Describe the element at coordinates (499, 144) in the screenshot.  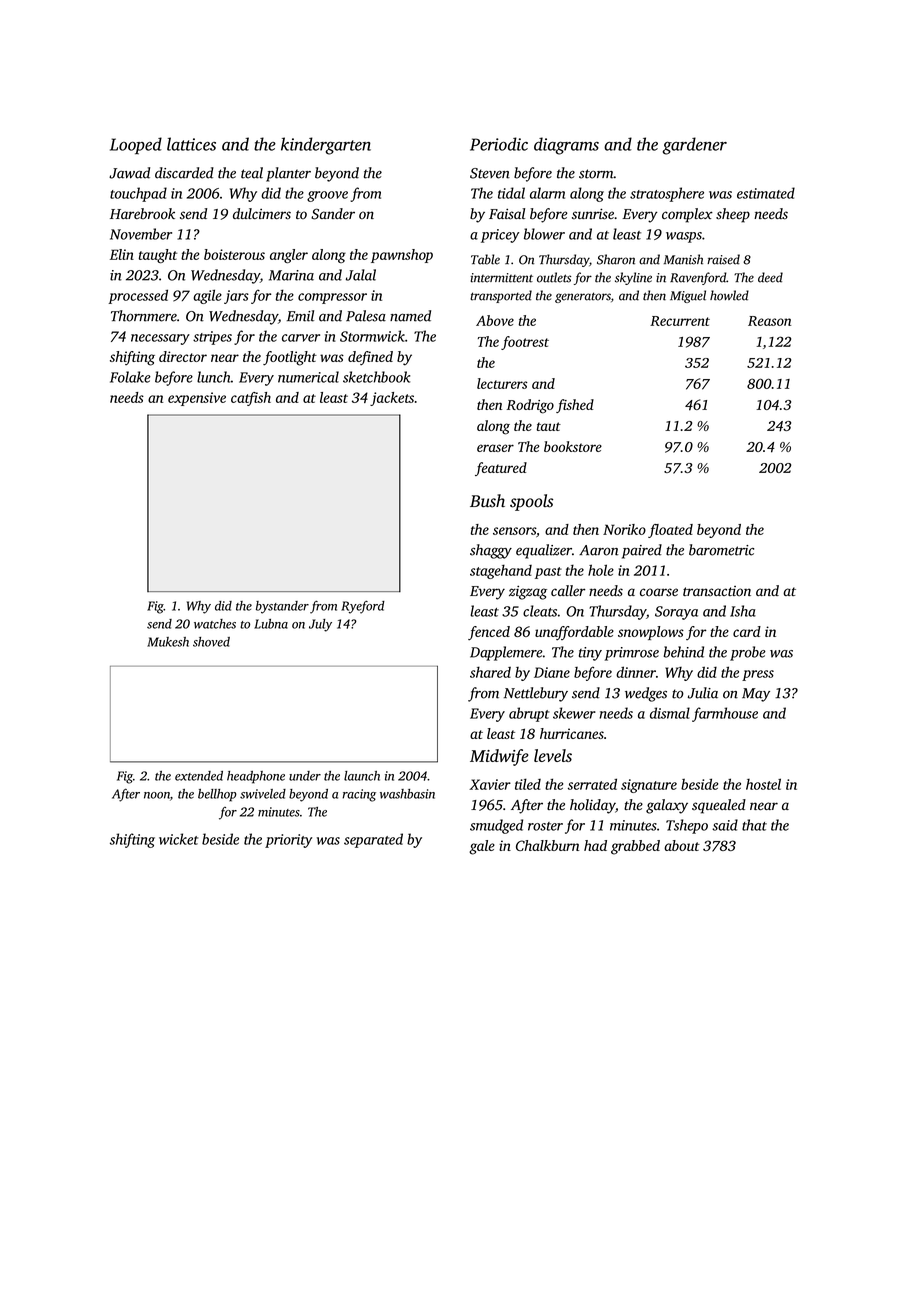
I see `Periodic` at that location.
